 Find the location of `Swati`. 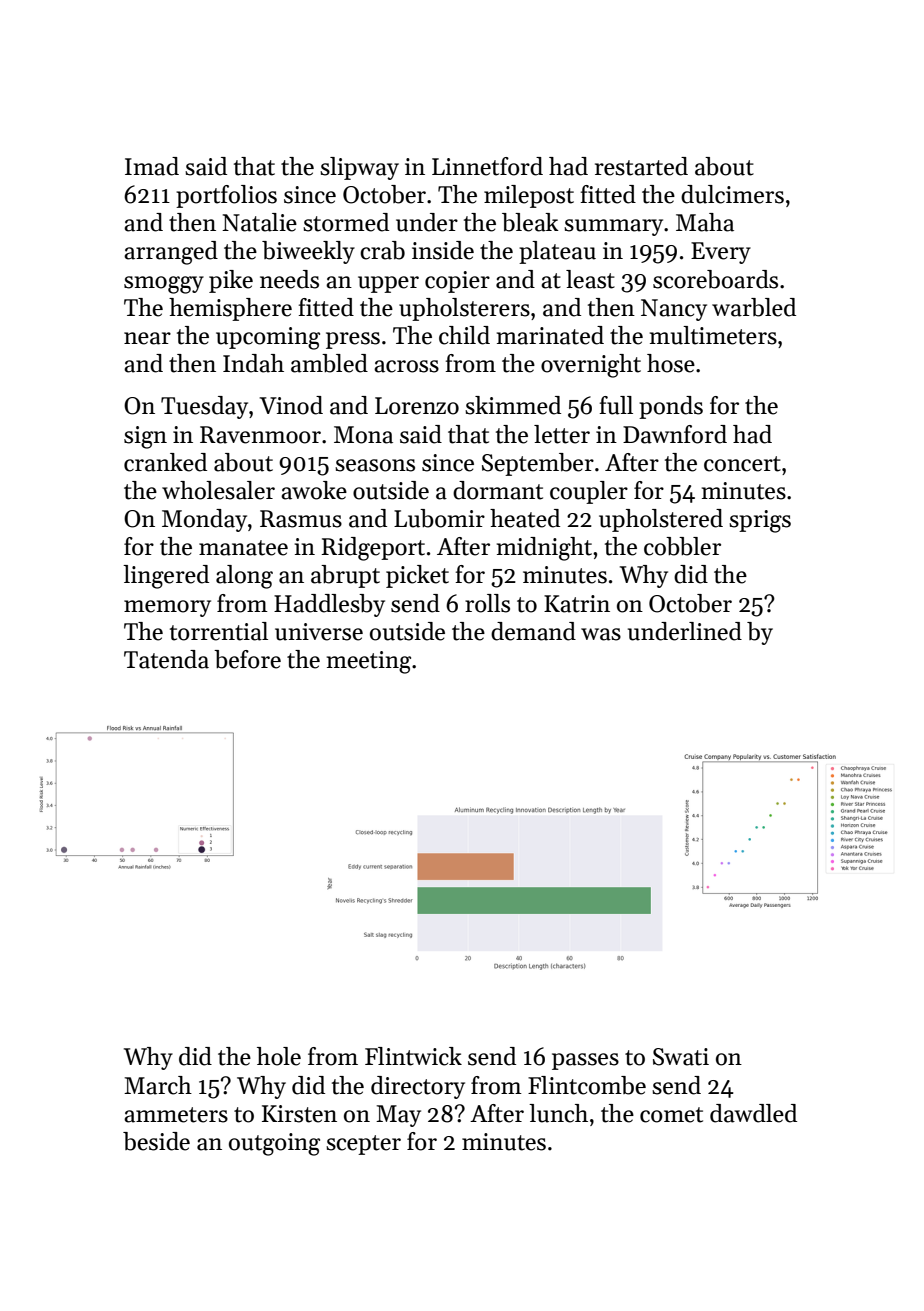

Swati is located at coordinates (681, 1057).
